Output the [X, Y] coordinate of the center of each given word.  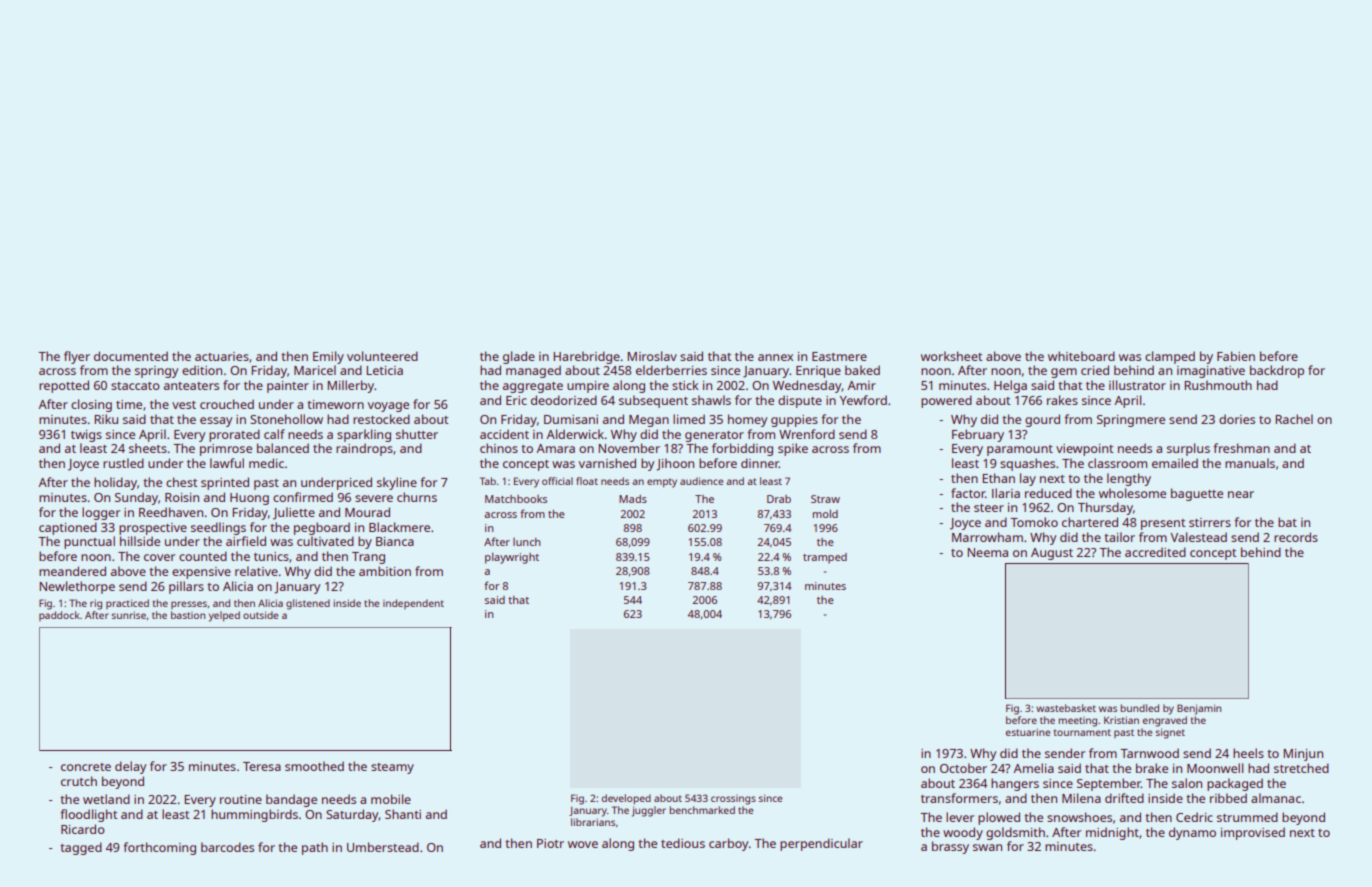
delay [130, 767]
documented [131, 356]
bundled [1139, 708]
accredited [1155, 552]
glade [519, 357]
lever [960, 817]
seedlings [218, 528]
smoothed [314, 766]
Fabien [1236, 356]
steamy [392, 768]
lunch [526, 542]
